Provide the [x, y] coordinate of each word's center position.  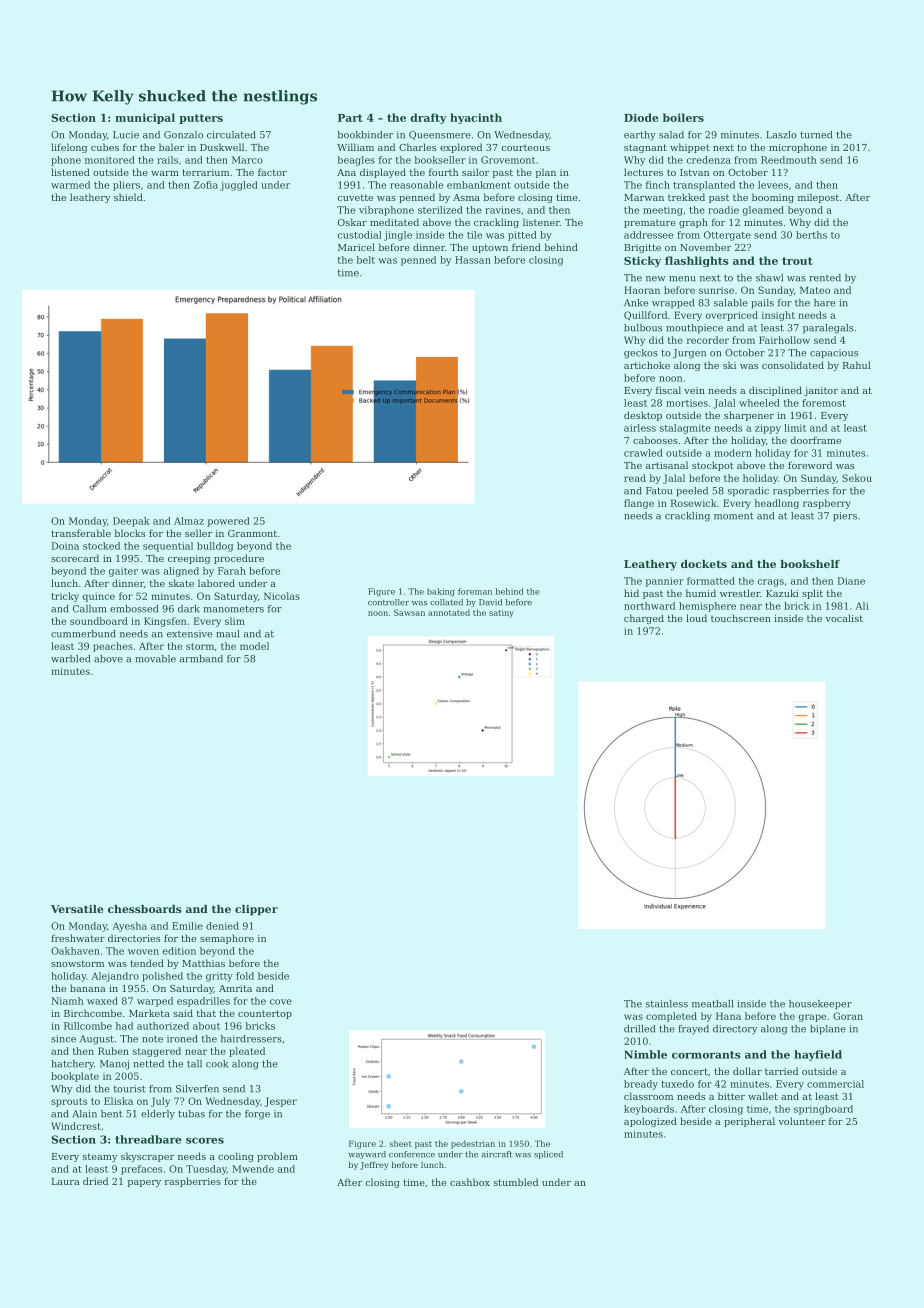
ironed [182, 1039]
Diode [641, 117]
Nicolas [282, 596]
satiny [501, 614]
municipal [145, 118]
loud [696, 618]
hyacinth [476, 118]
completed [671, 1017]
